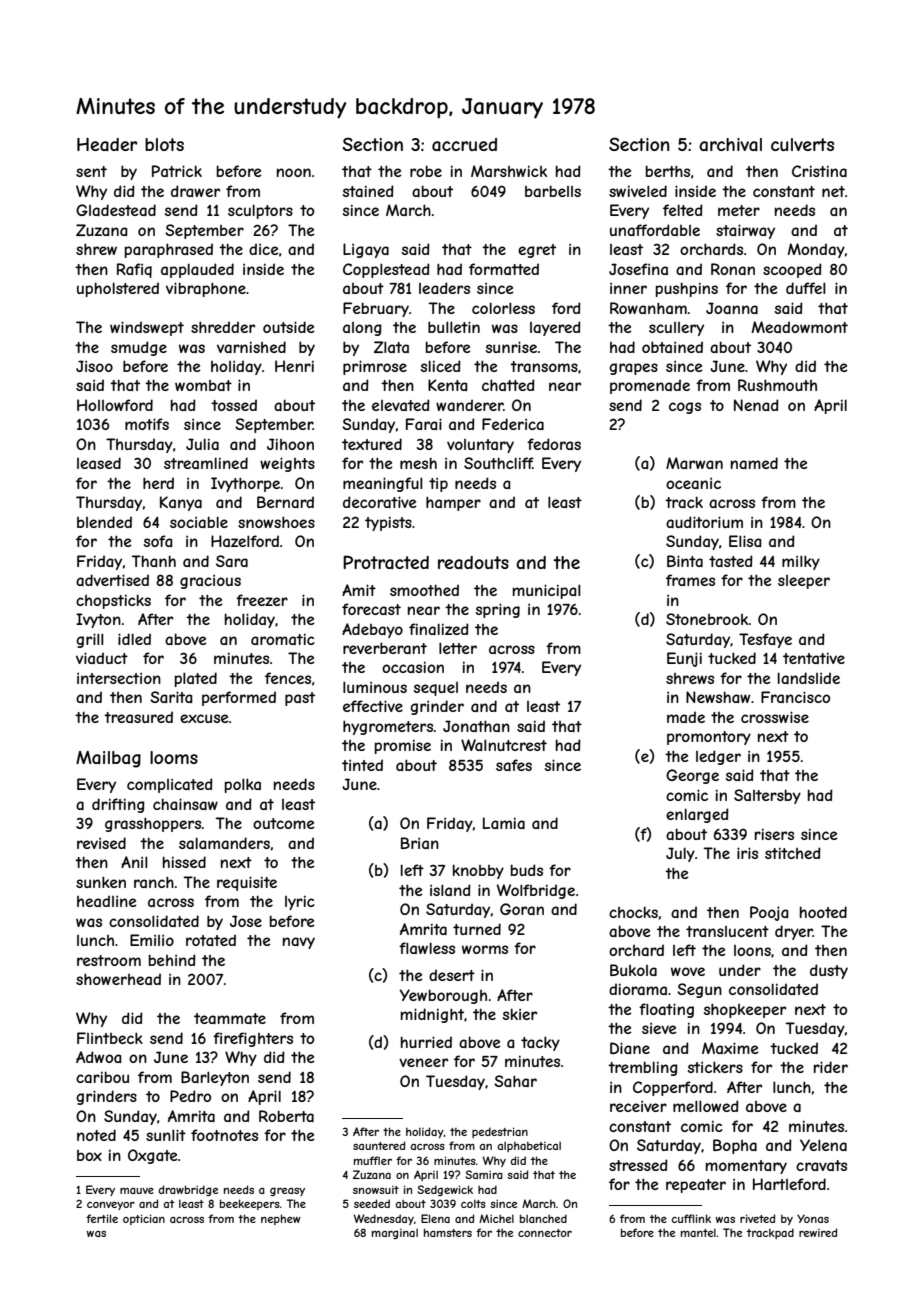 This screenshot has width=924, height=1308. Describe the element at coordinates (230, 1018) in the screenshot. I see `teammate` at that location.
